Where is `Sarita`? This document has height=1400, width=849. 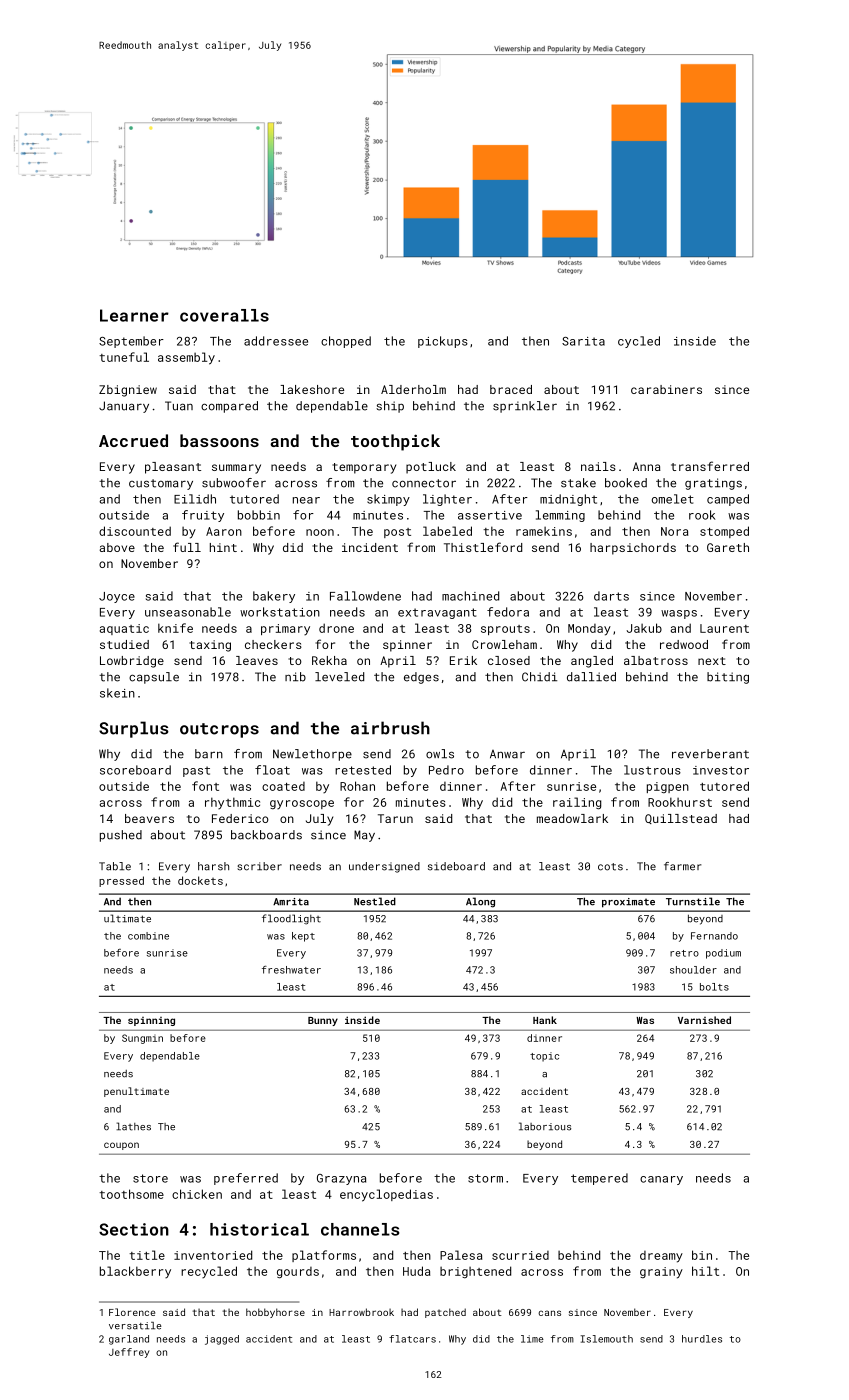
Sarita is located at coordinates (583, 341).
